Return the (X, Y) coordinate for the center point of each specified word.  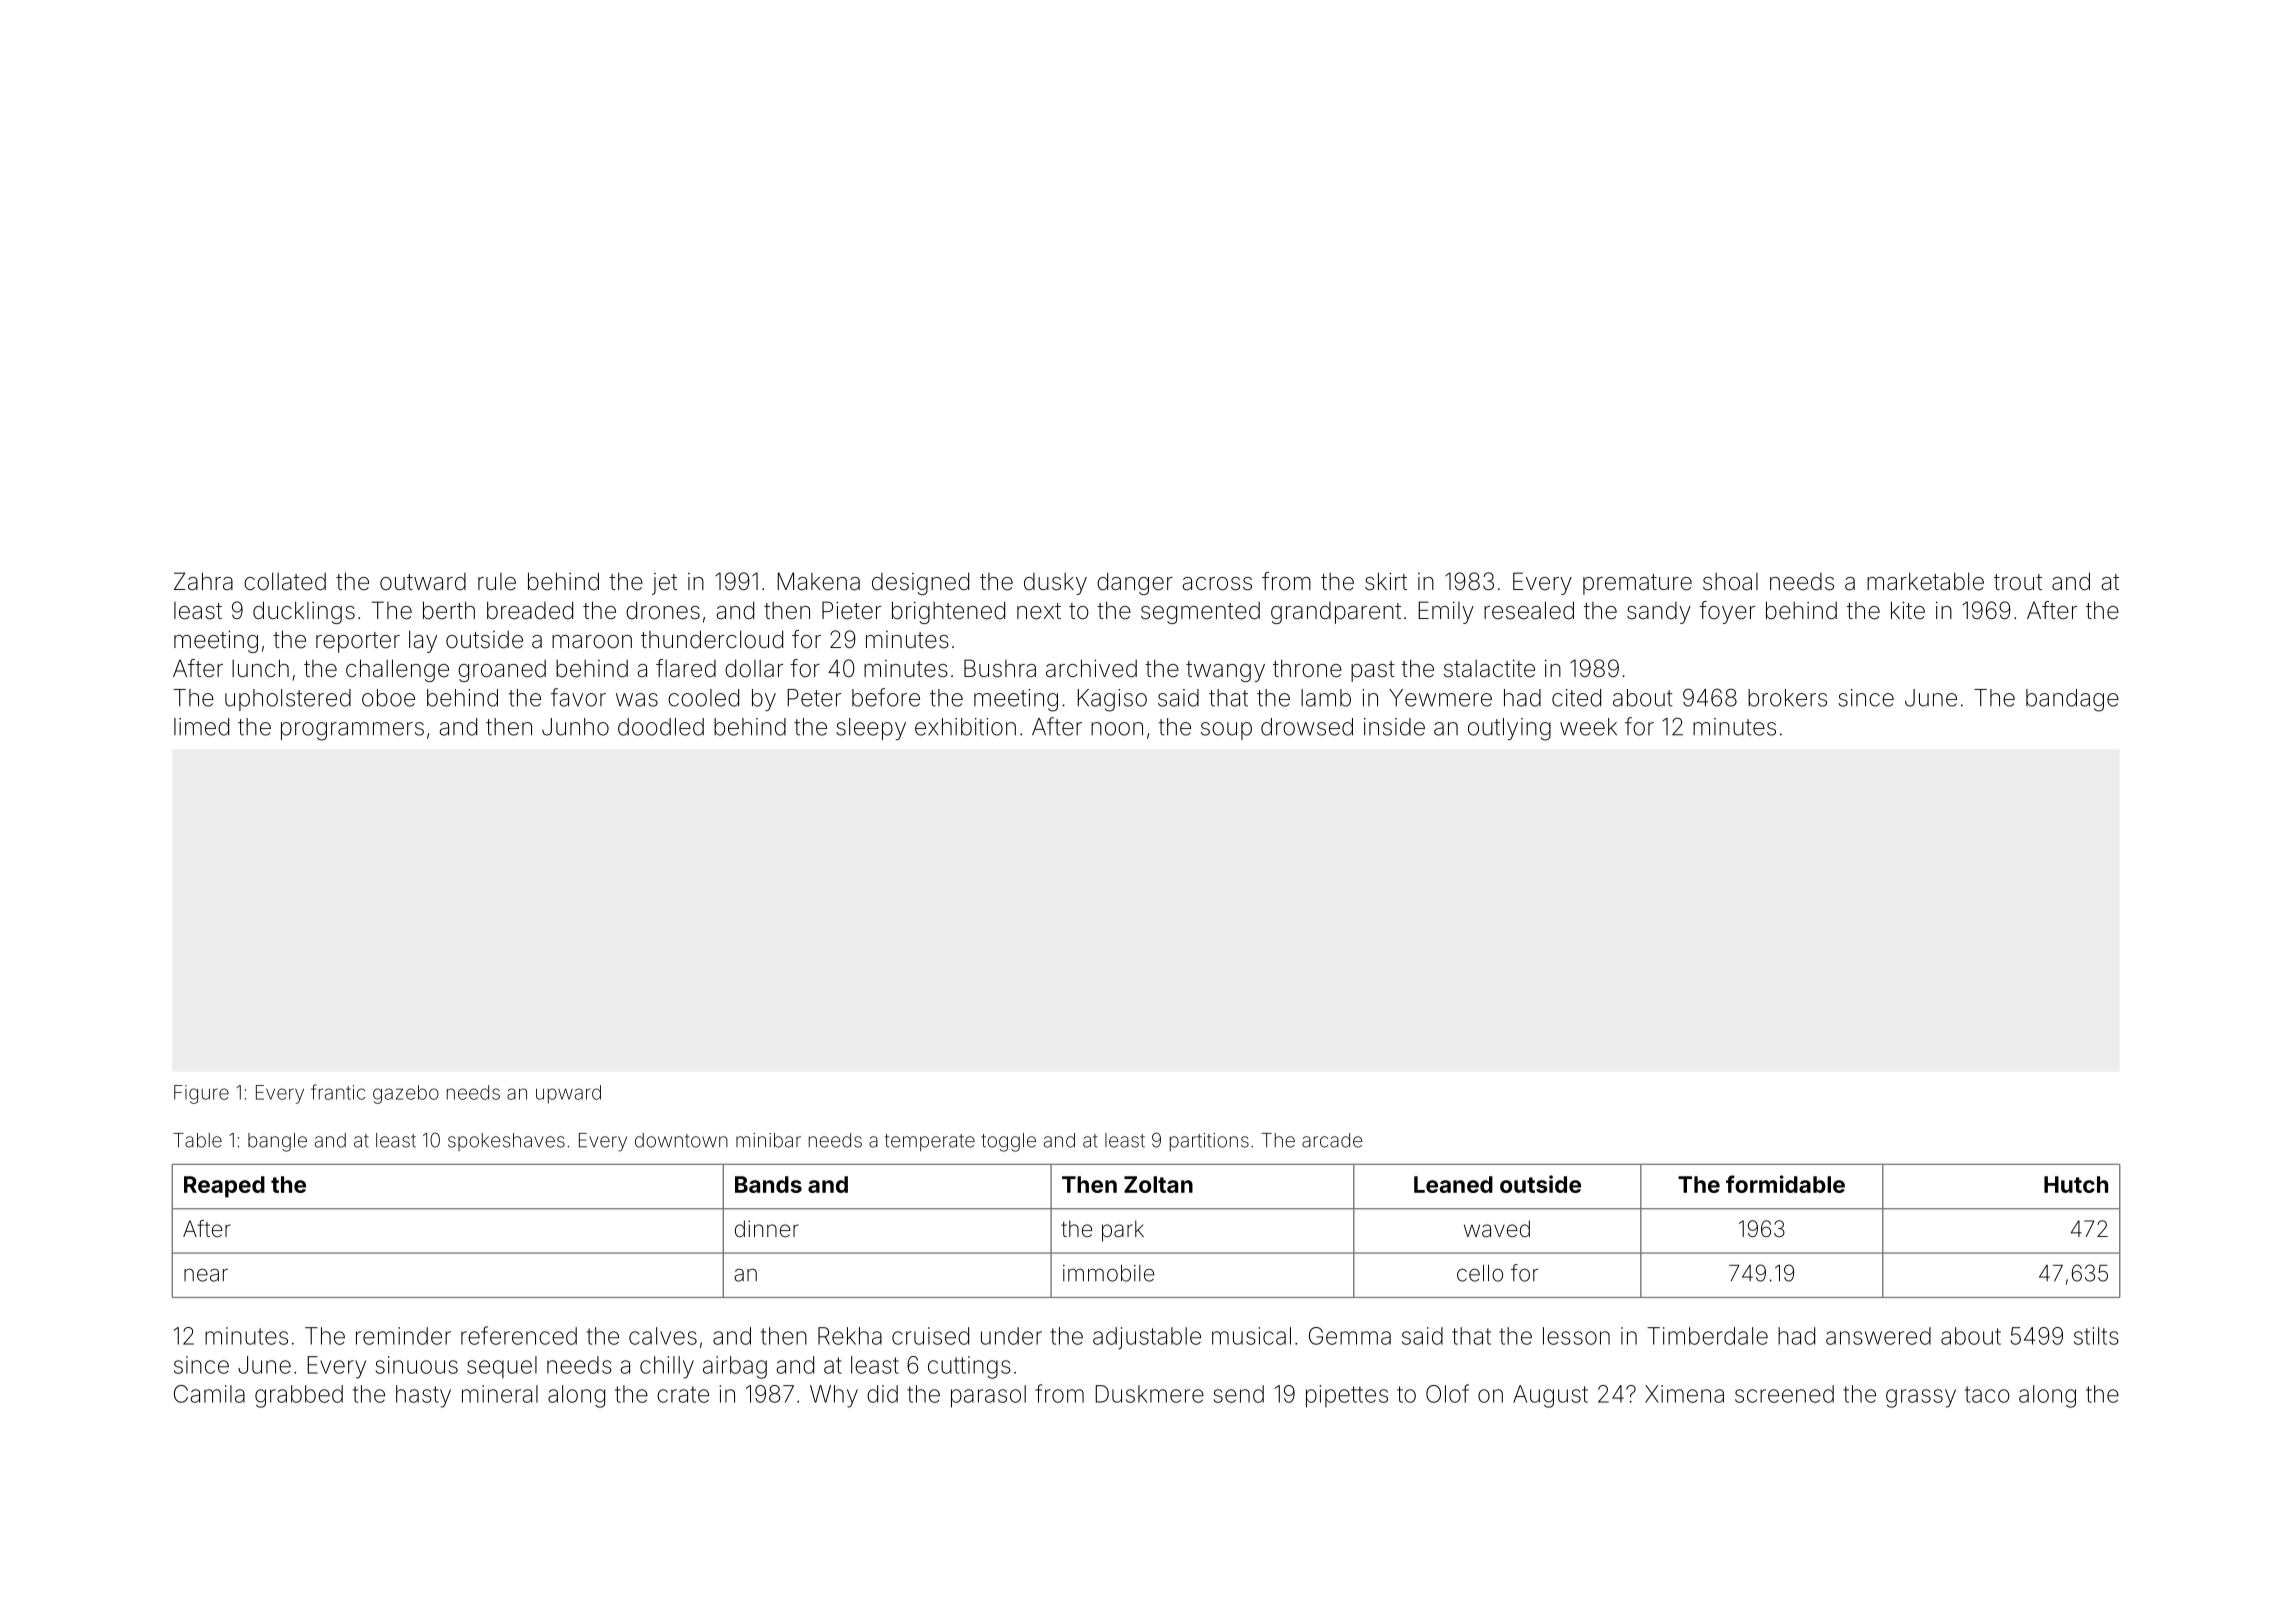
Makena (818, 581)
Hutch (2076, 1184)
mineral (500, 1394)
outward (423, 582)
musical (1251, 1336)
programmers (352, 731)
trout (2018, 582)
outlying (1509, 729)
